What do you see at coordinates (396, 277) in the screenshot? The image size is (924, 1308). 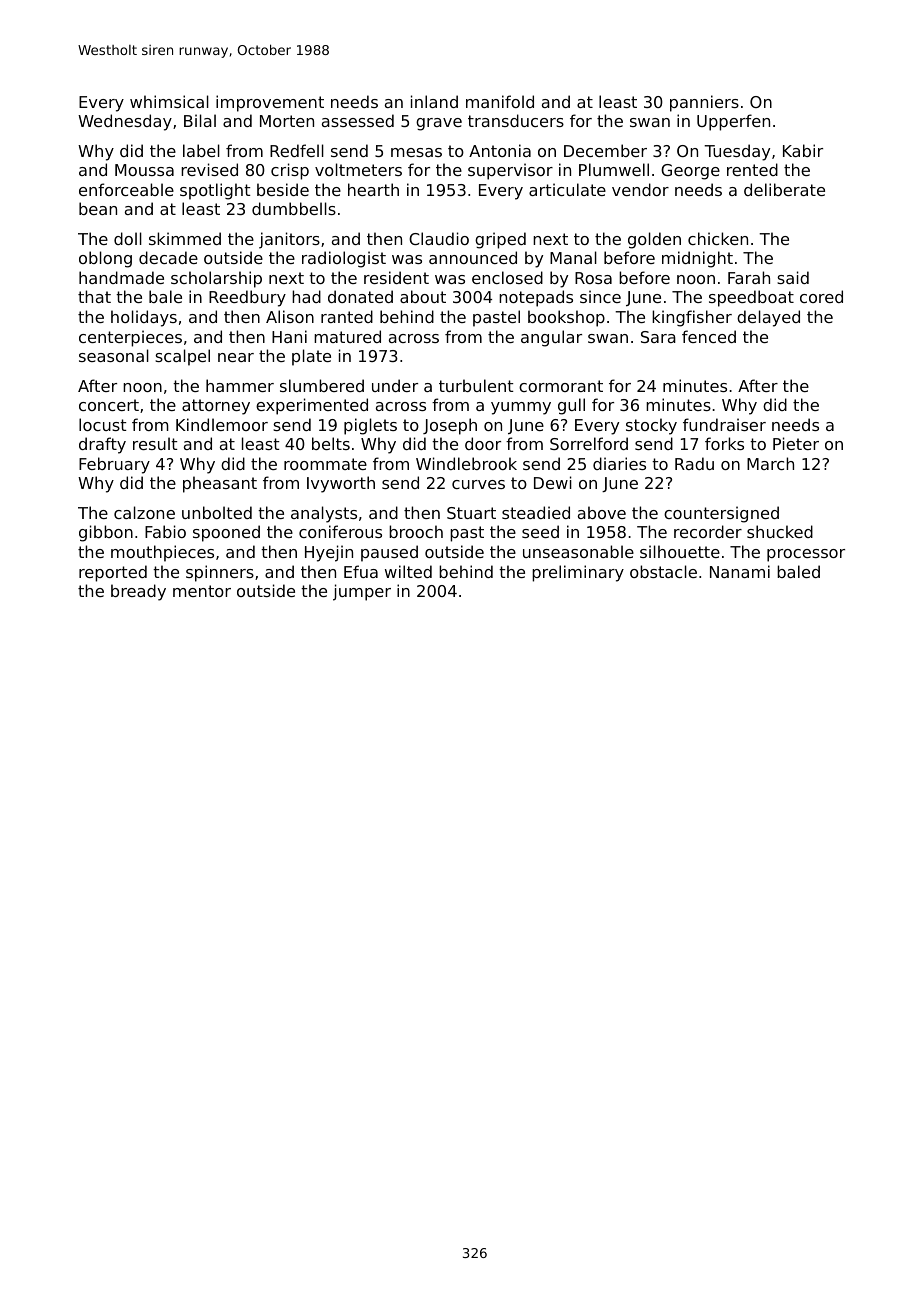 I see `resident` at bounding box center [396, 277].
